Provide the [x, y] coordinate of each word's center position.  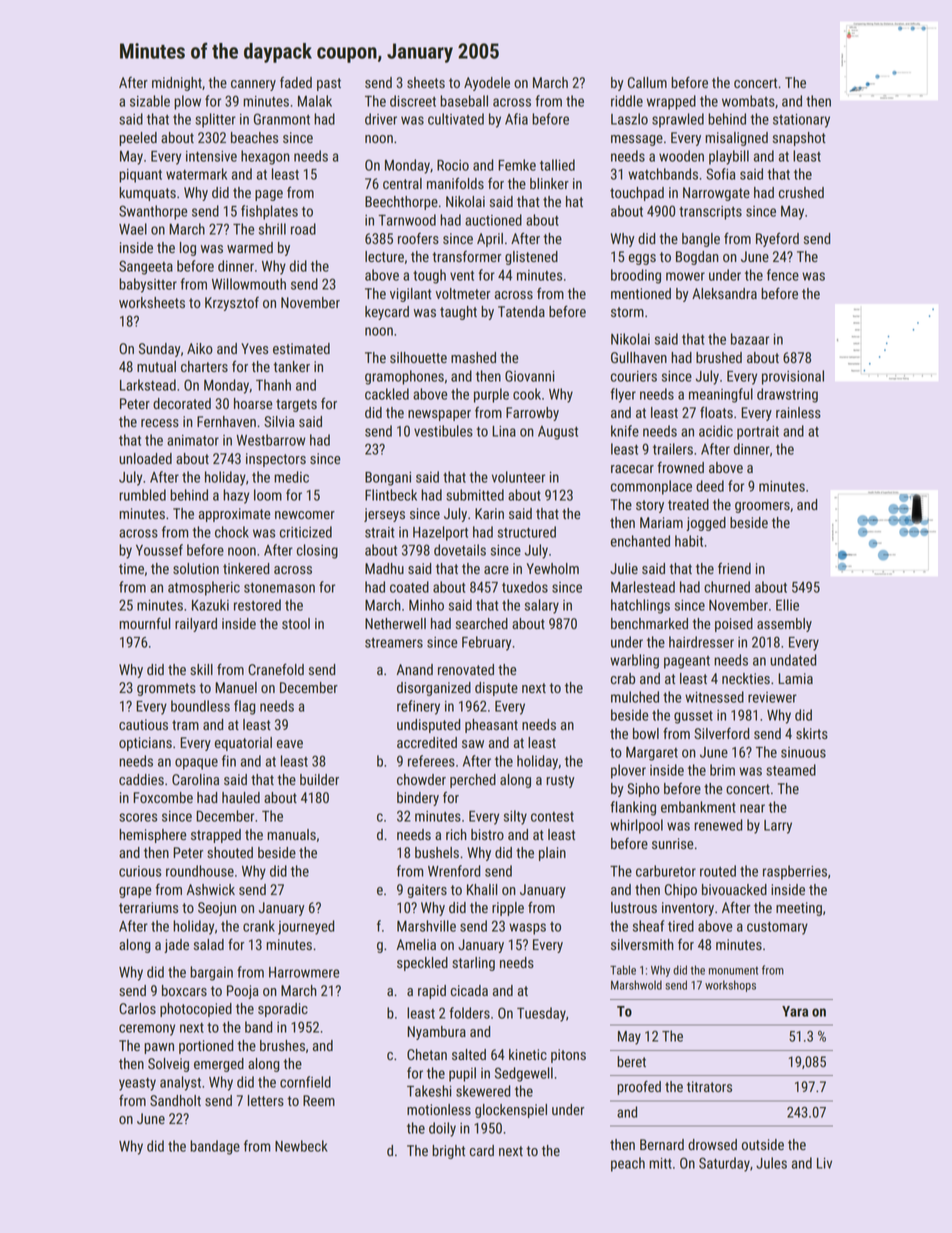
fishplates [269, 212]
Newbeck [301, 1146]
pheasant [491, 726]
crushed [801, 192]
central [402, 183]
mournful [144, 623]
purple [491, 395]
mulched [635, 697]
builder [319, 779]
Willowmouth [249, 284]
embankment [698, 807]
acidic [716, 431]
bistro [487, 834]
